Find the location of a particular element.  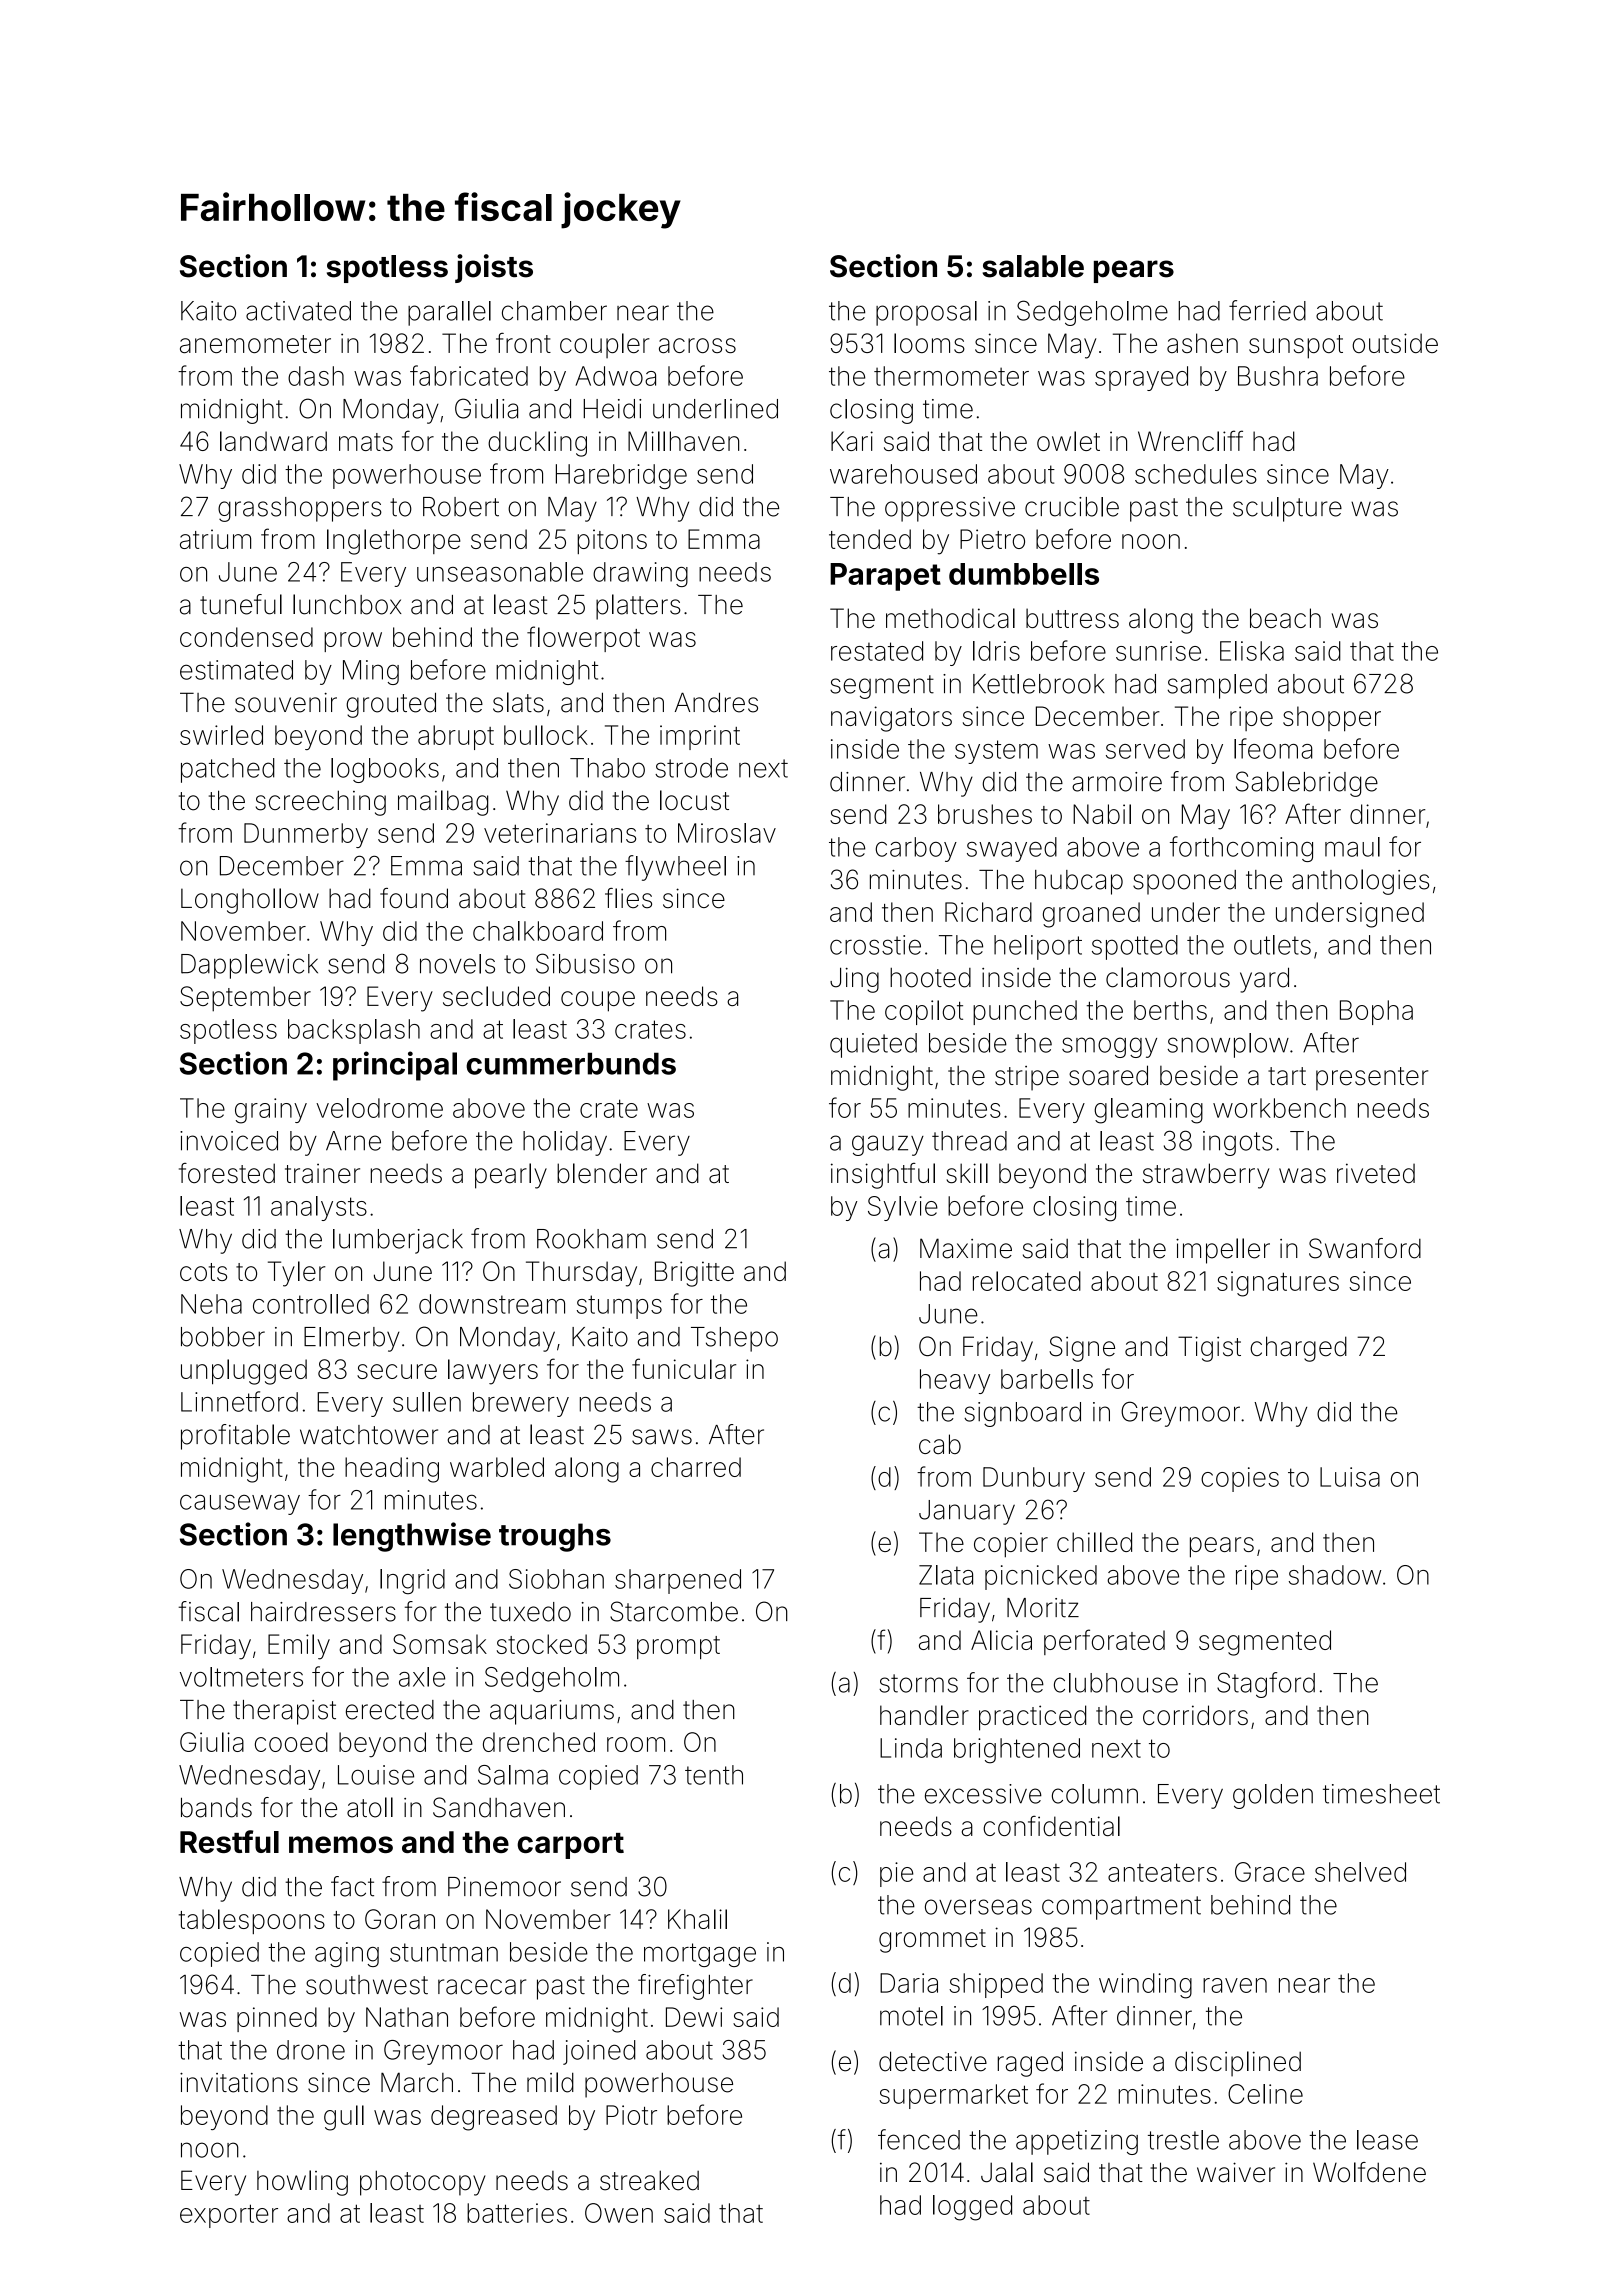

Idris is located at coordinates (996, 651).
